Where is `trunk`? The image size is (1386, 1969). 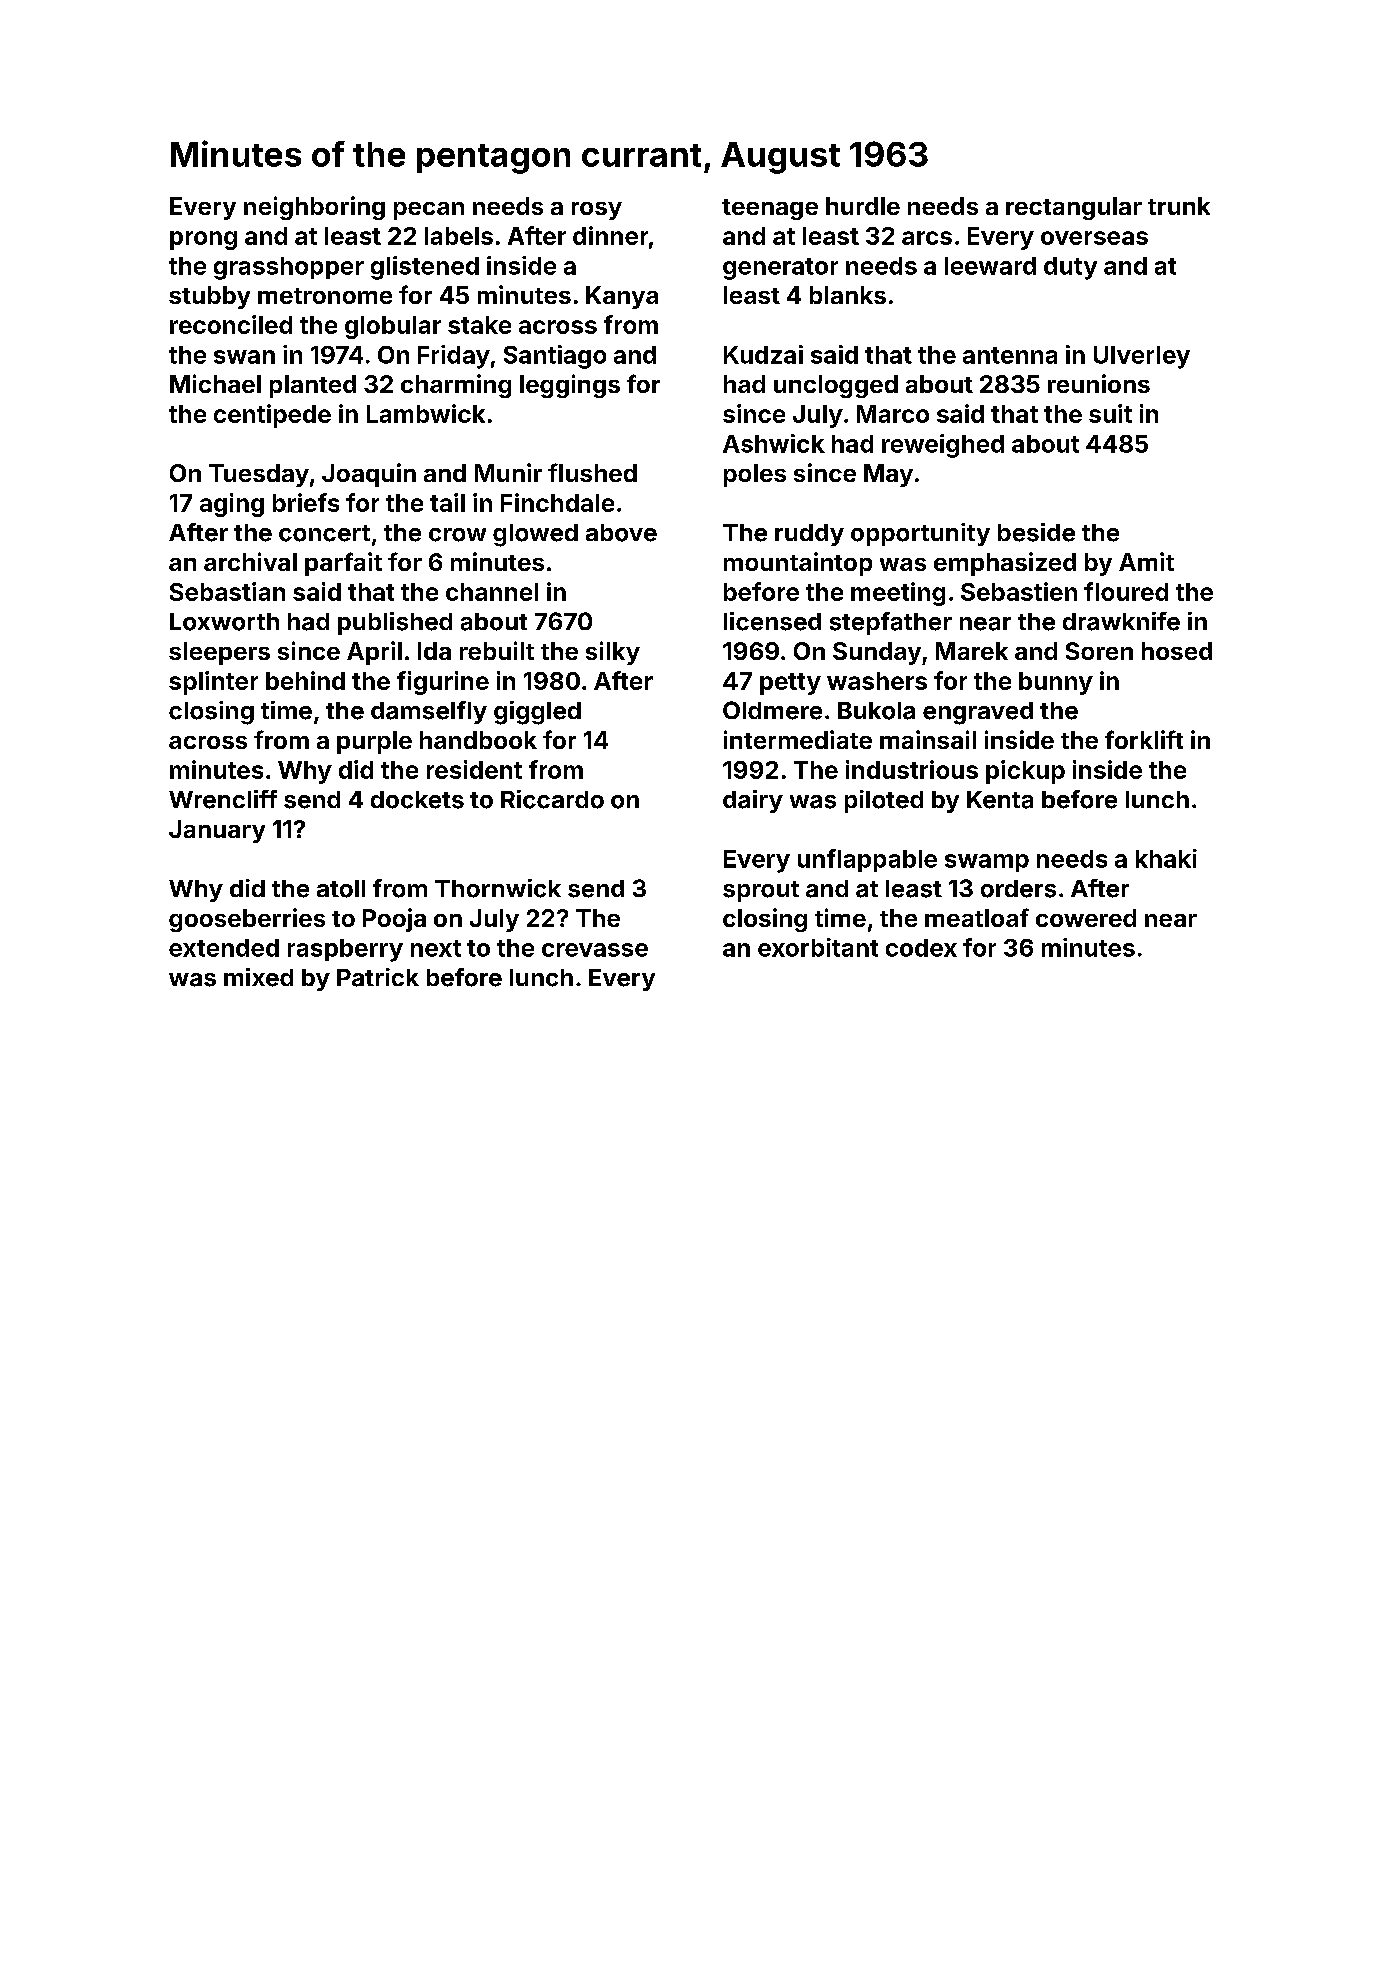 trunk is located at coordinates (1179, 206).
